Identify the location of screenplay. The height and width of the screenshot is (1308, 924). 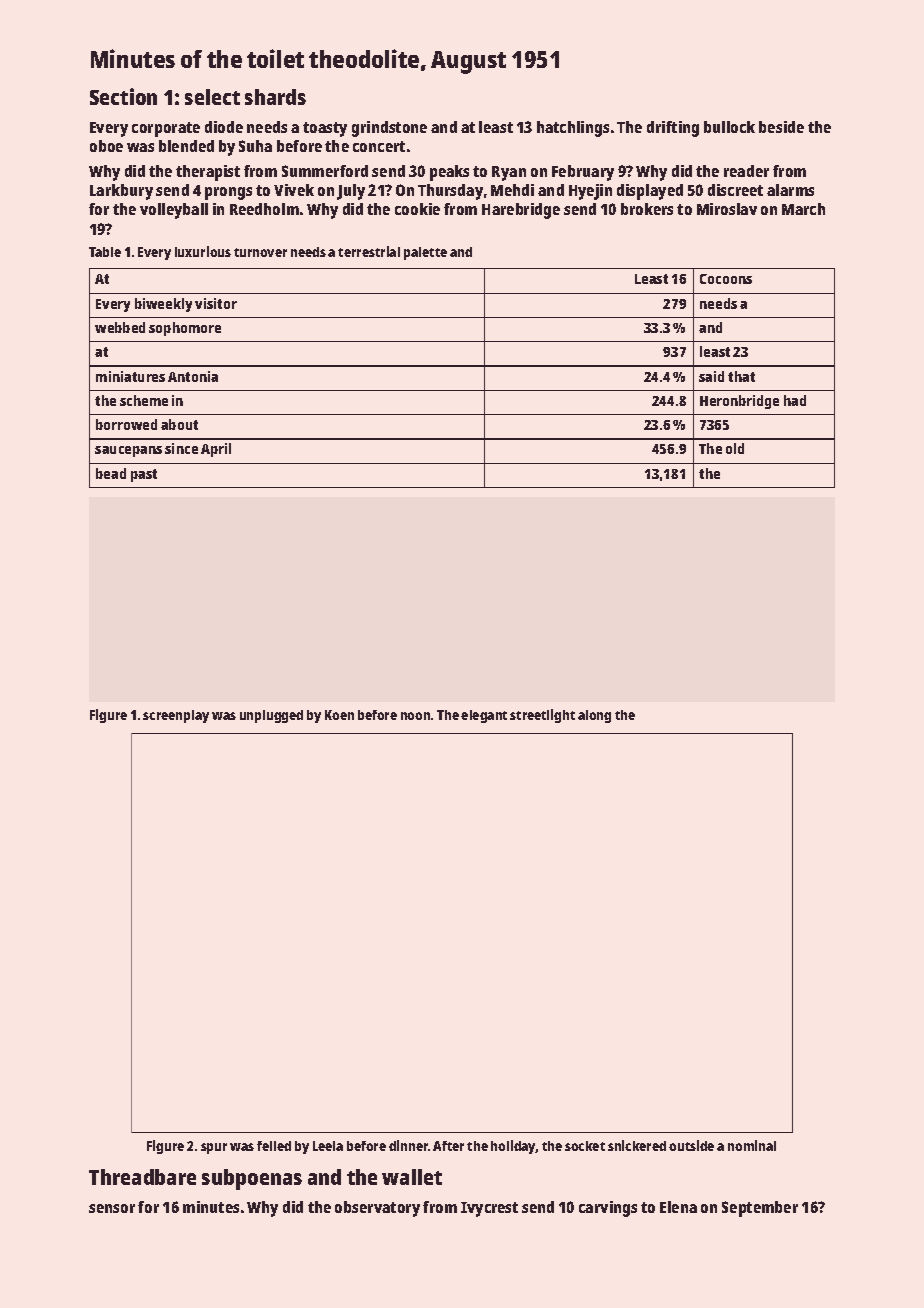
(176, 716).
